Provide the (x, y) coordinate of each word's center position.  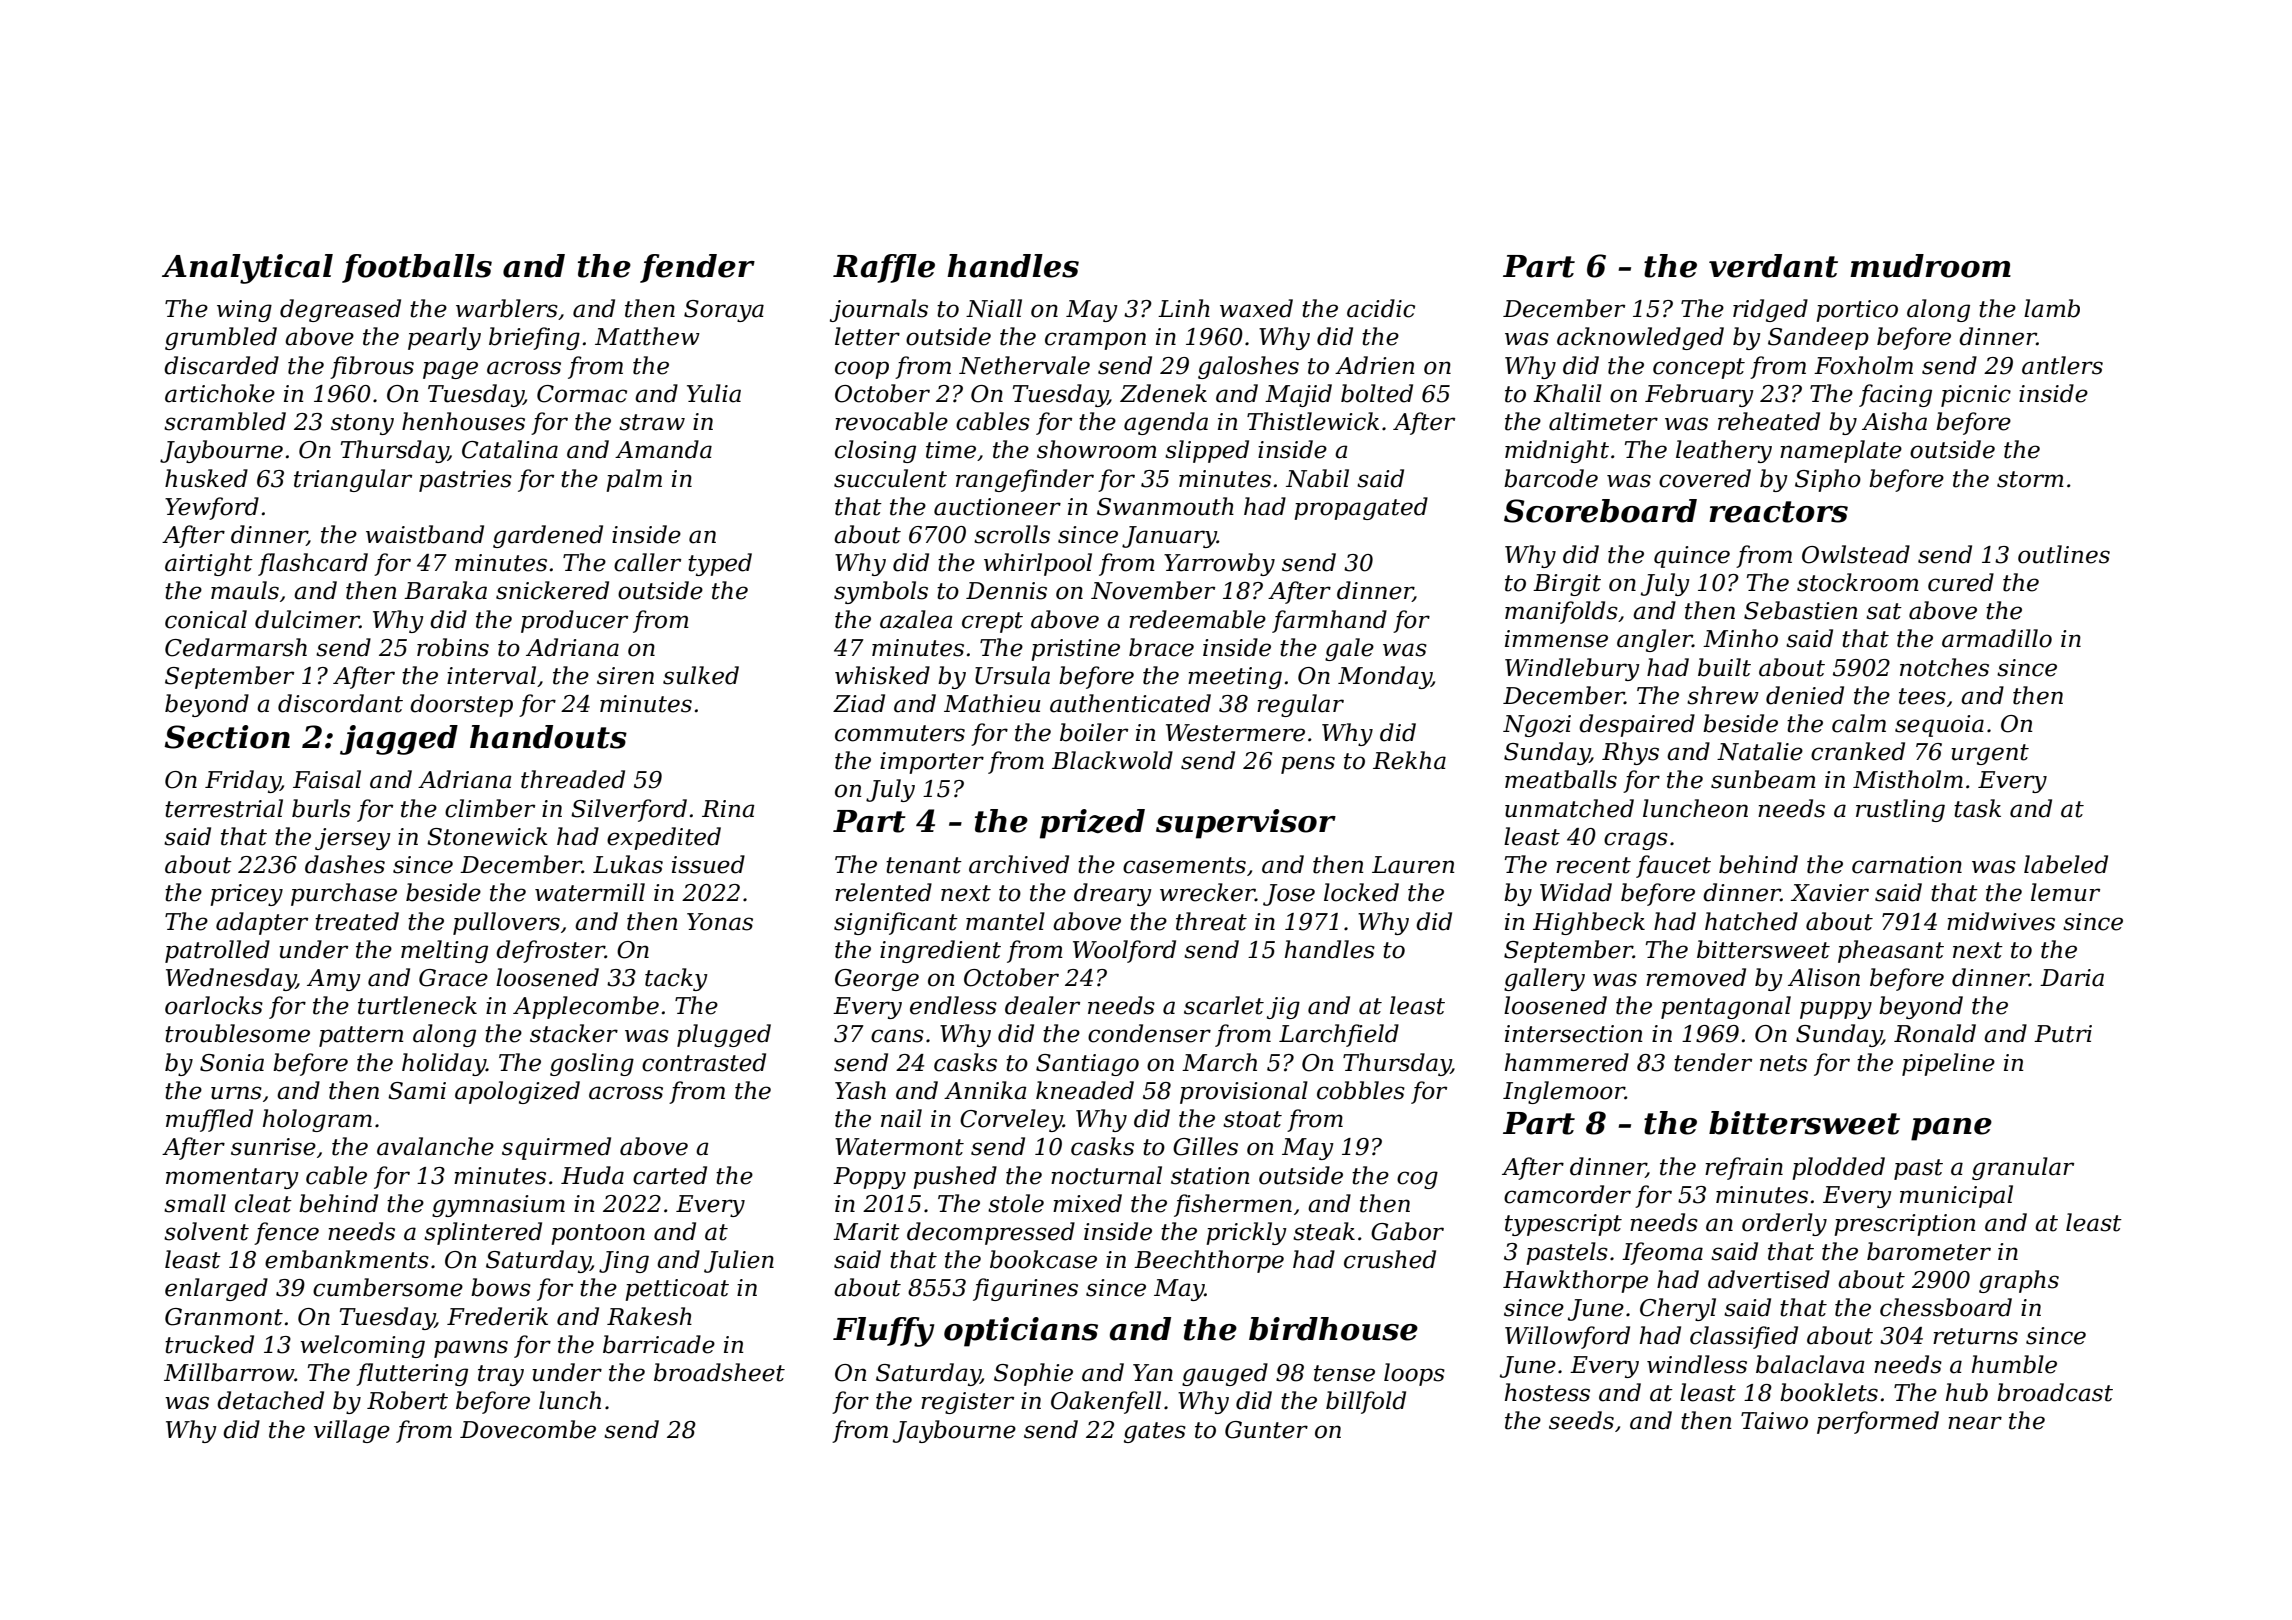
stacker (574, 1033)
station (1210, 1176)
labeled (2066, 864)
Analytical (247, 269)
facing (1895, 395)
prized (1092, 824)
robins (453, 647)
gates (1155, 1432)
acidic (1381, 308)
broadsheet (719, 1372)
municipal (1956, 1196)
